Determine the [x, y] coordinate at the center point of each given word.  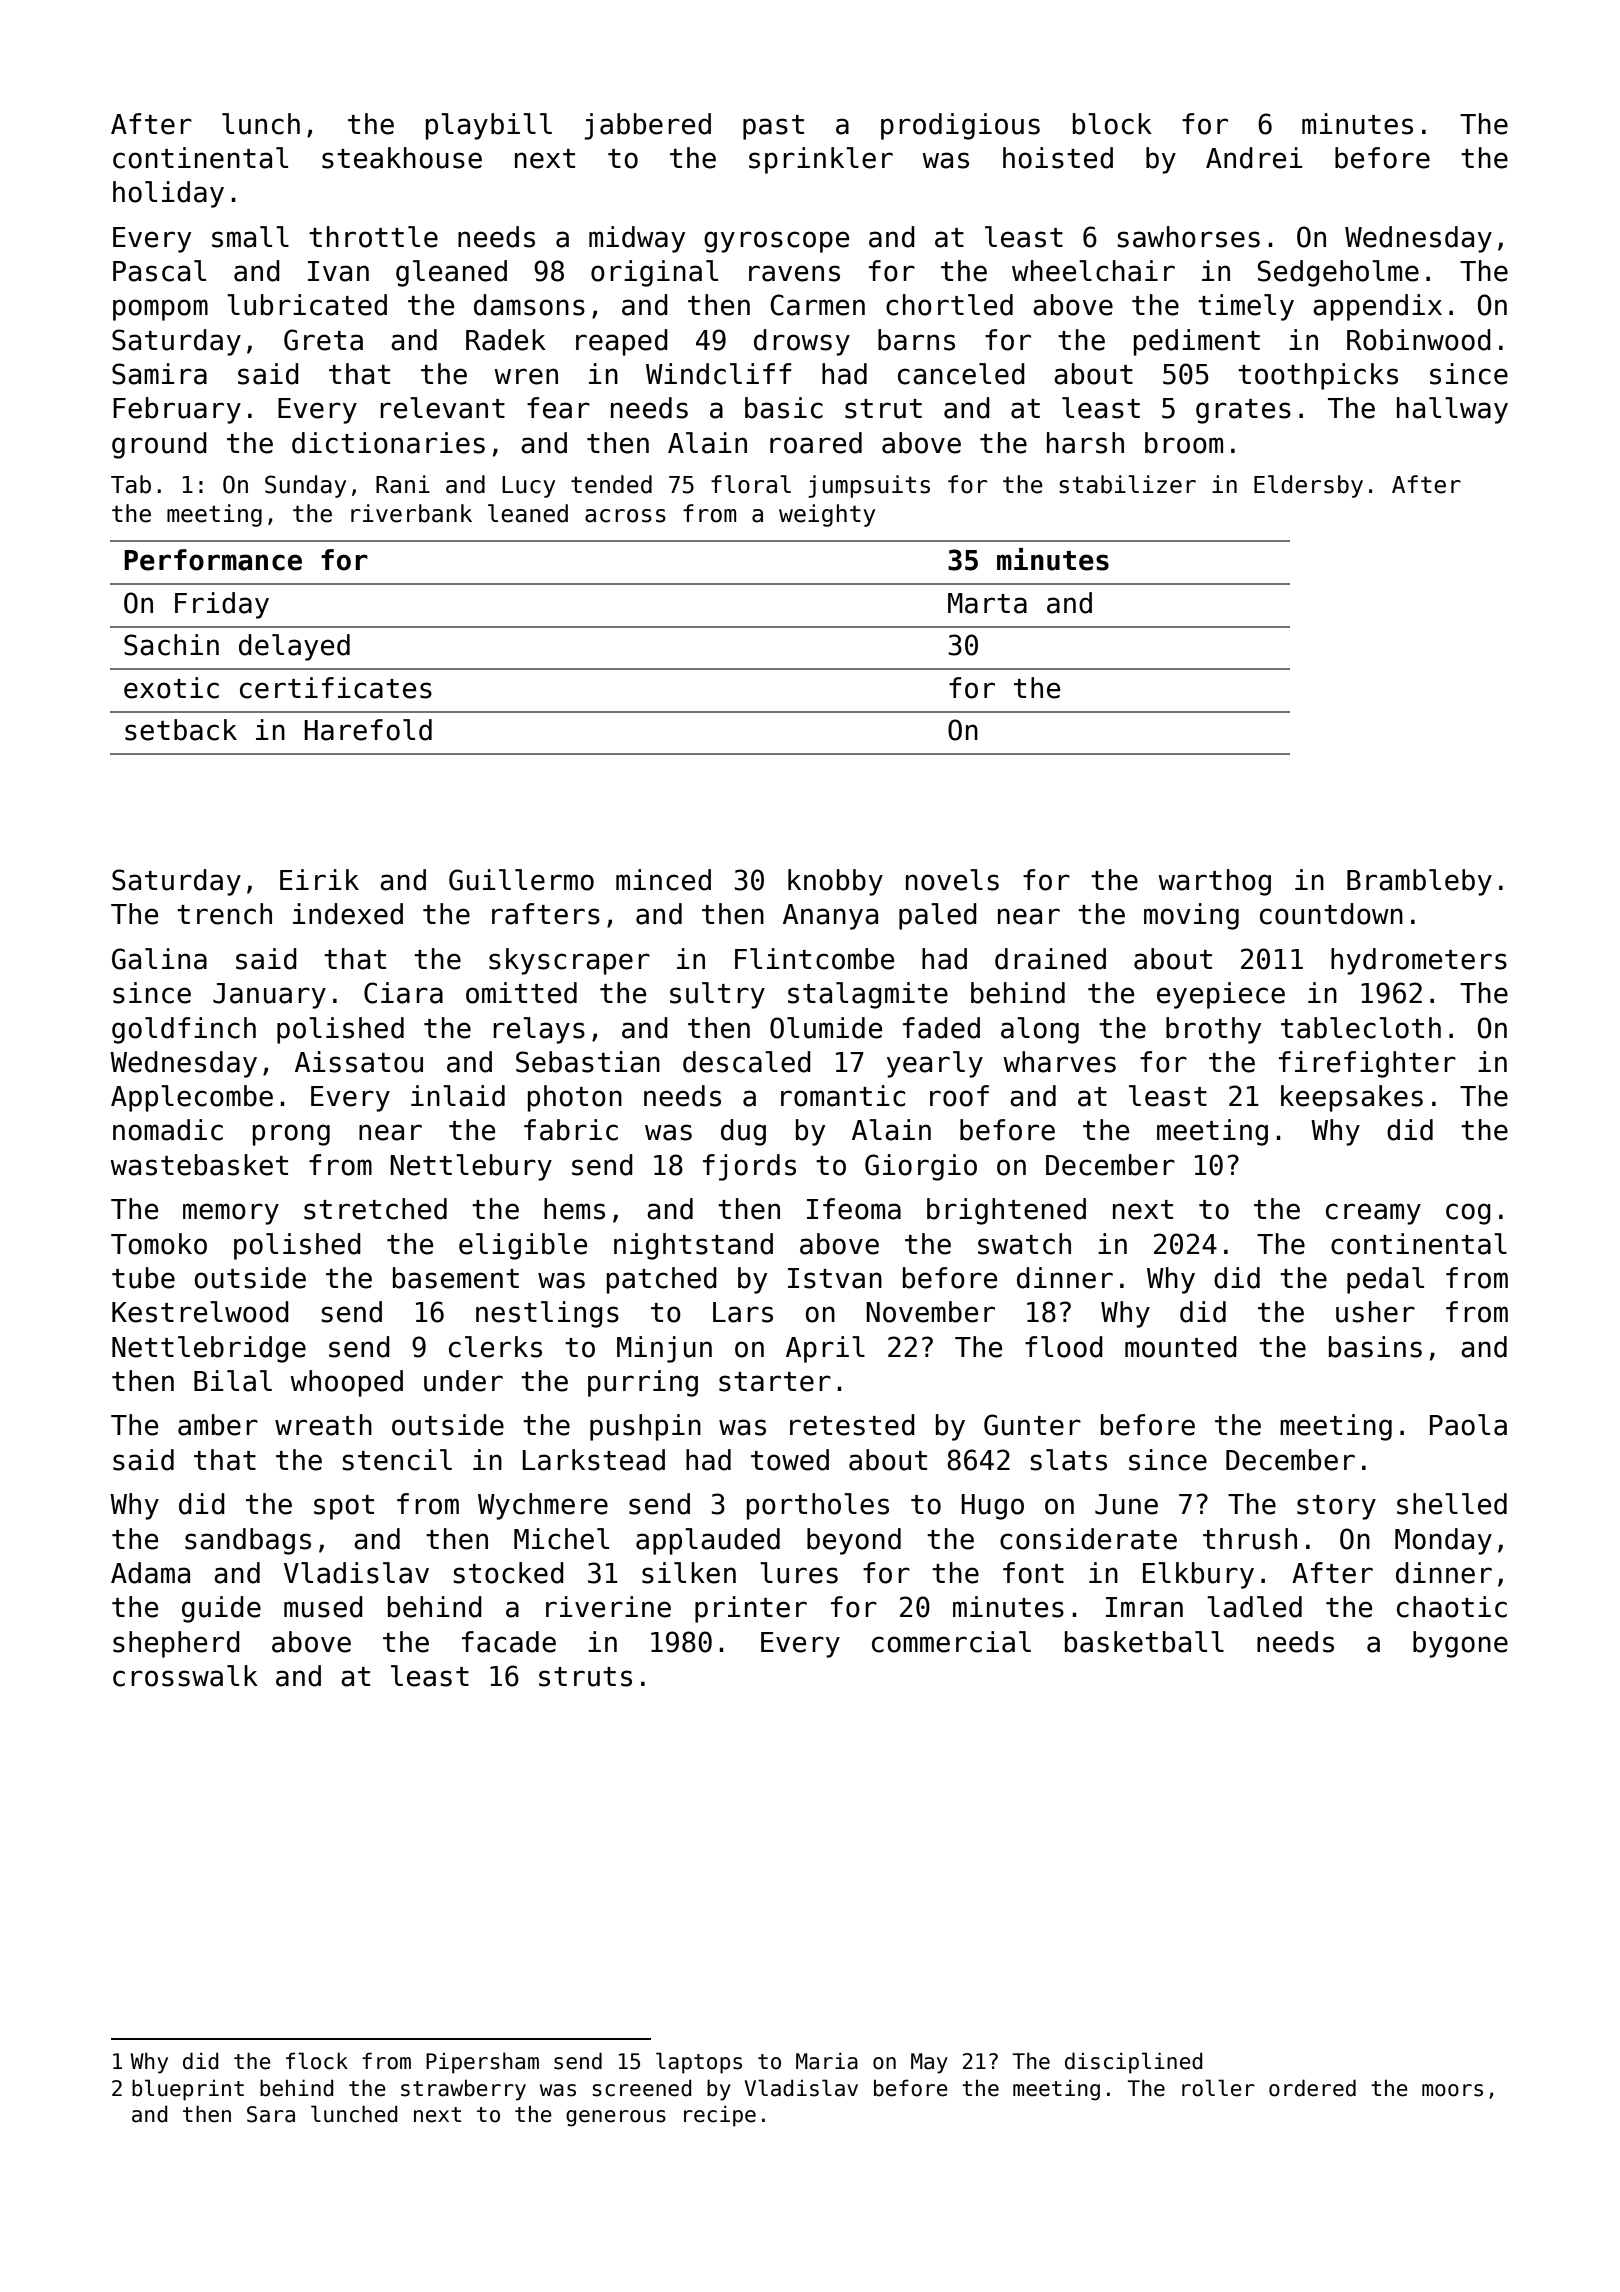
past [773, 127]
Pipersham [482, 2063]
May [929, 2063]
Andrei [1254, 158]
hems [574, 1209]
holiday [168, 194]
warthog [1214, 882]
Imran [1144, 1607]
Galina [159, 959]
